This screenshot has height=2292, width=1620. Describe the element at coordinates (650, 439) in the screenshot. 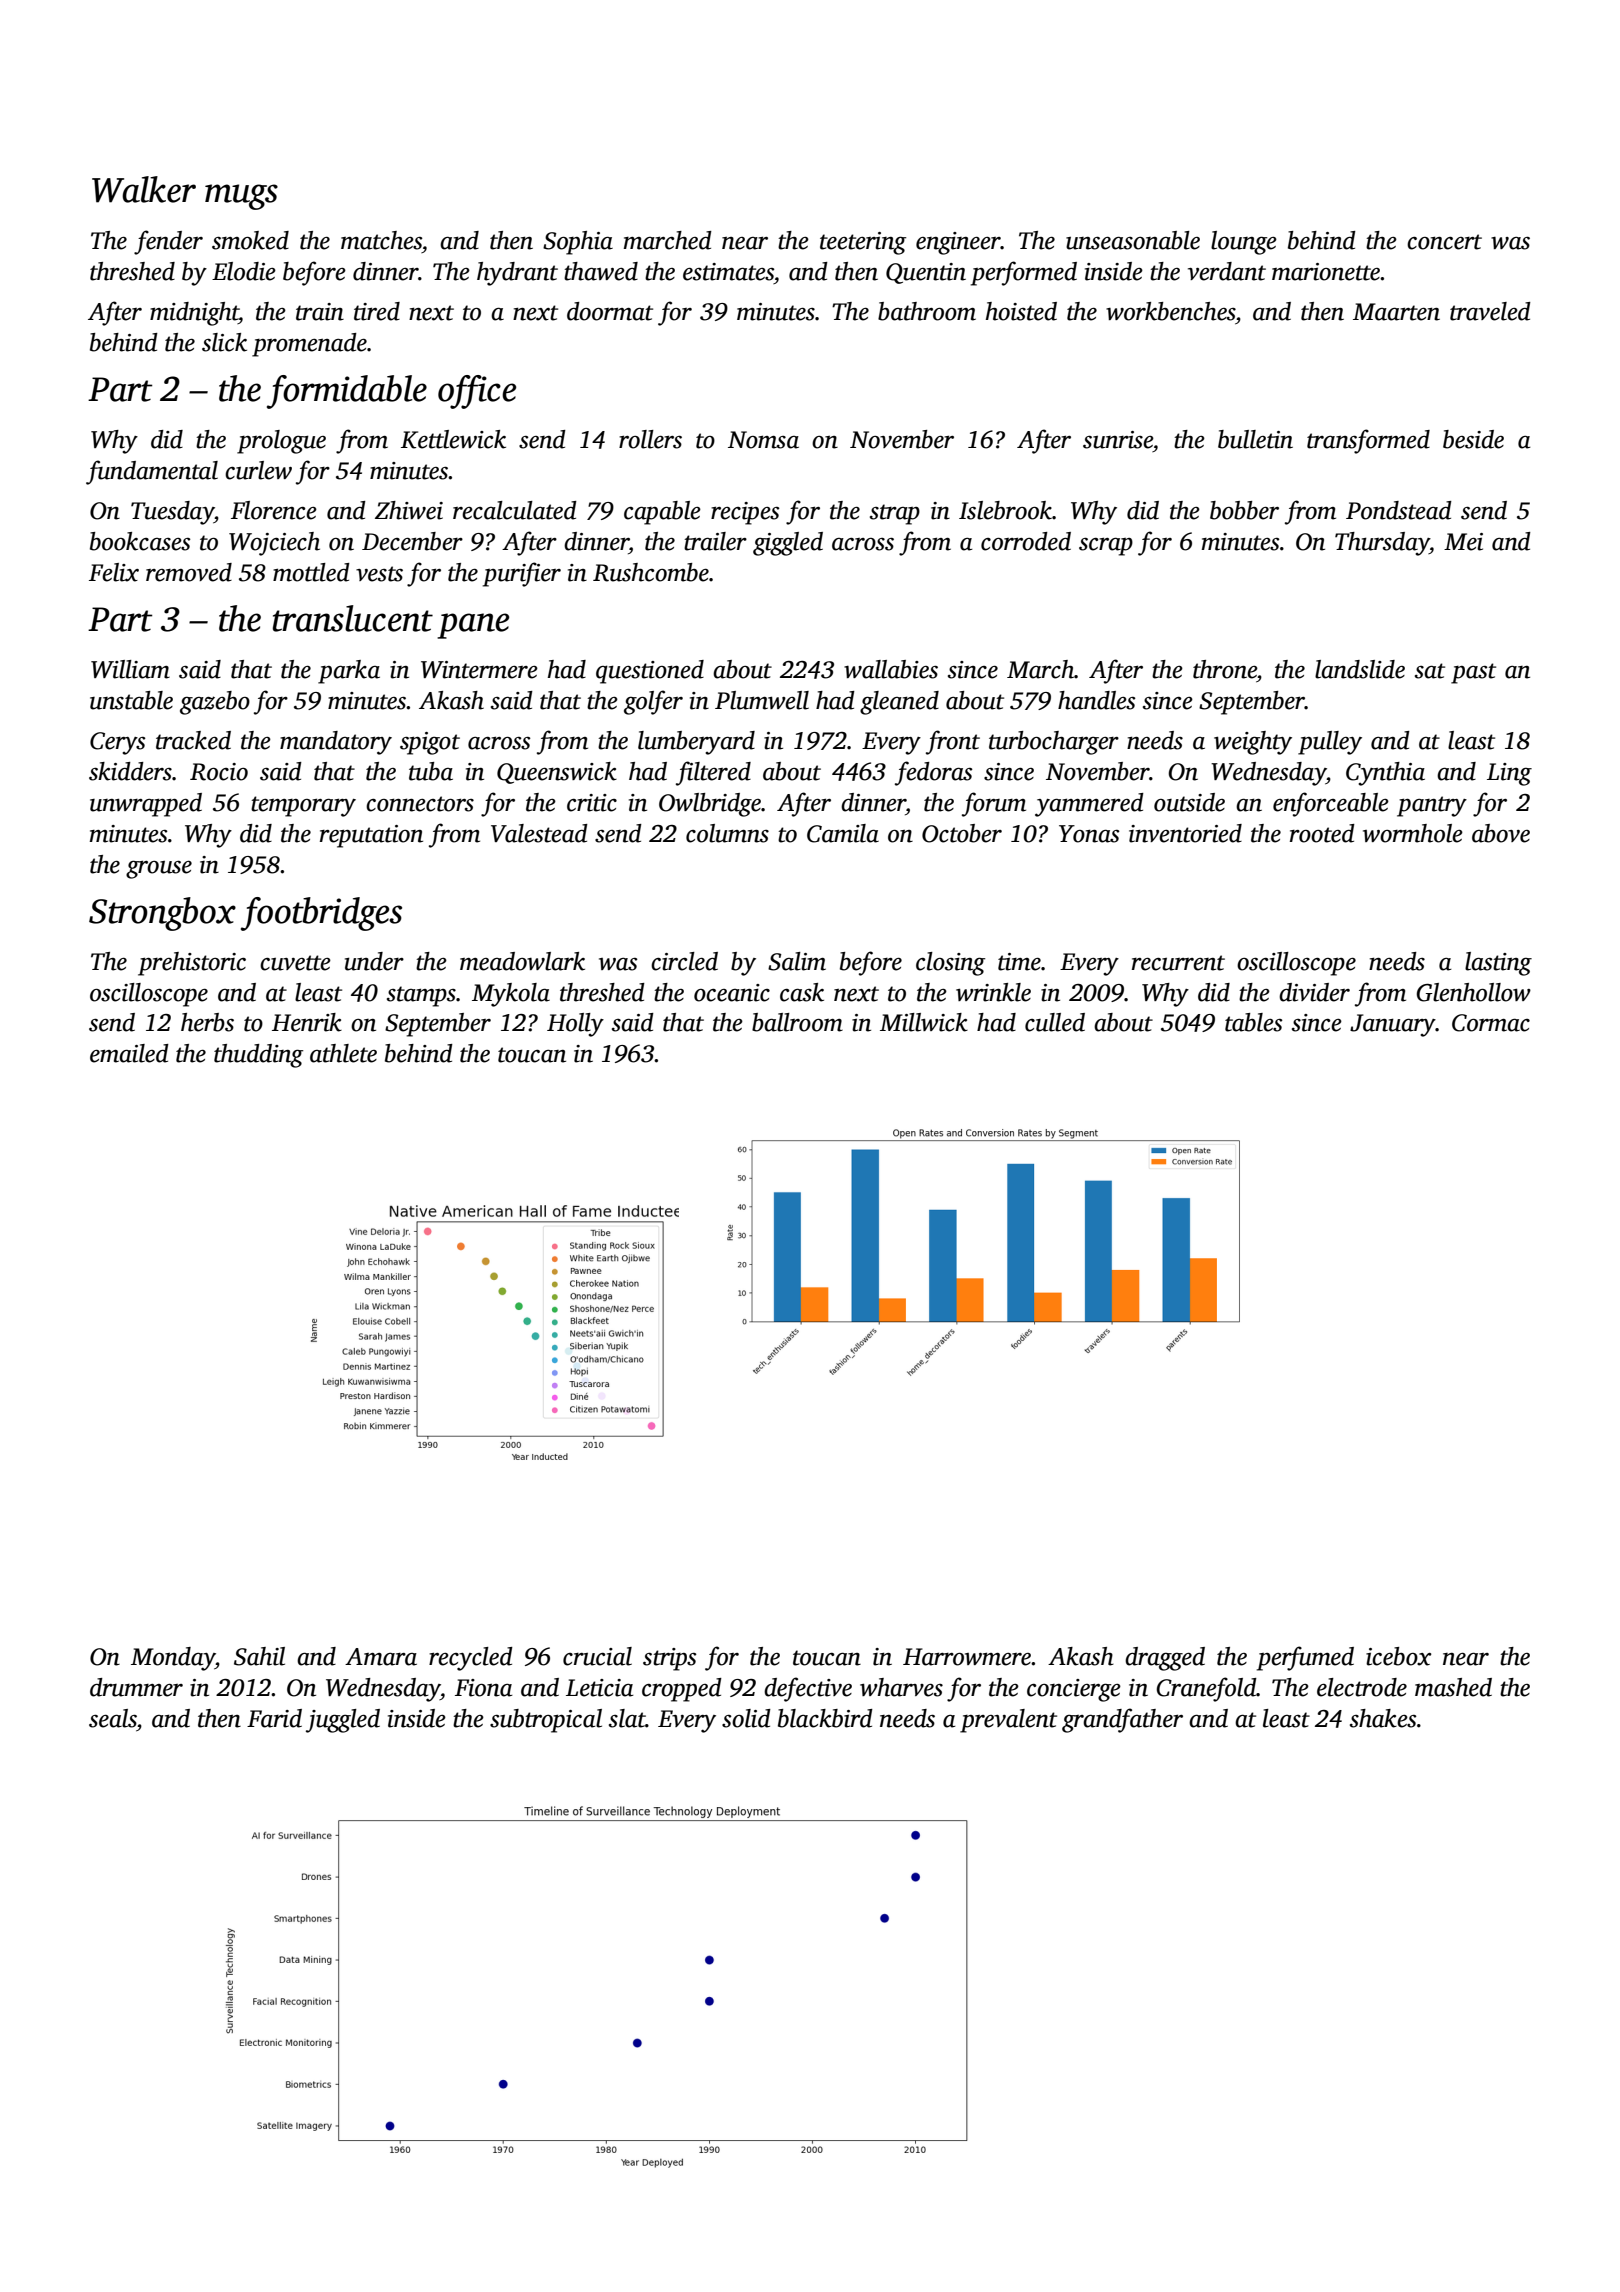

I see `rollers` at that location.
